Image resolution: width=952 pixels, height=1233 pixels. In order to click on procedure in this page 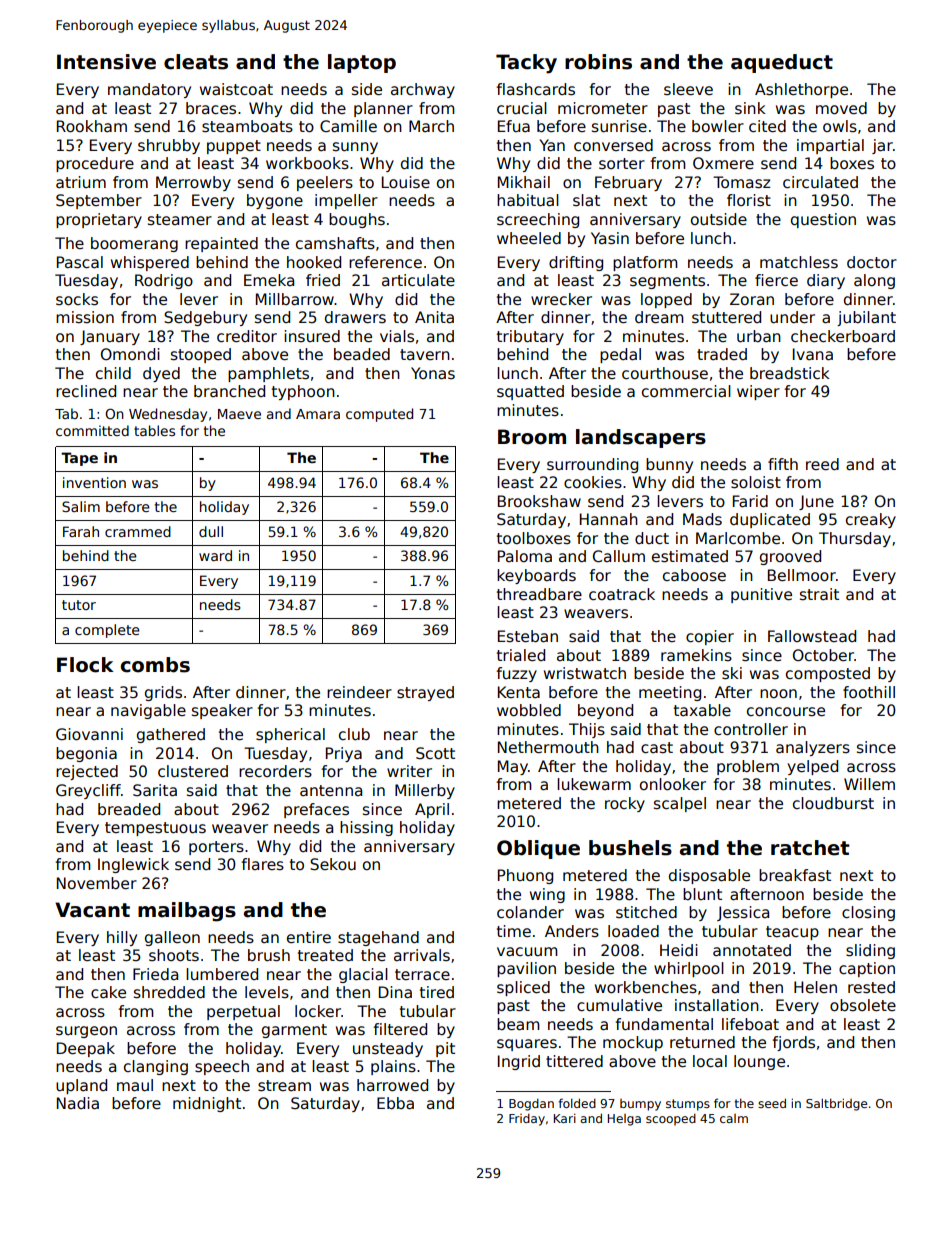, I will do `click(95, 164)`.
